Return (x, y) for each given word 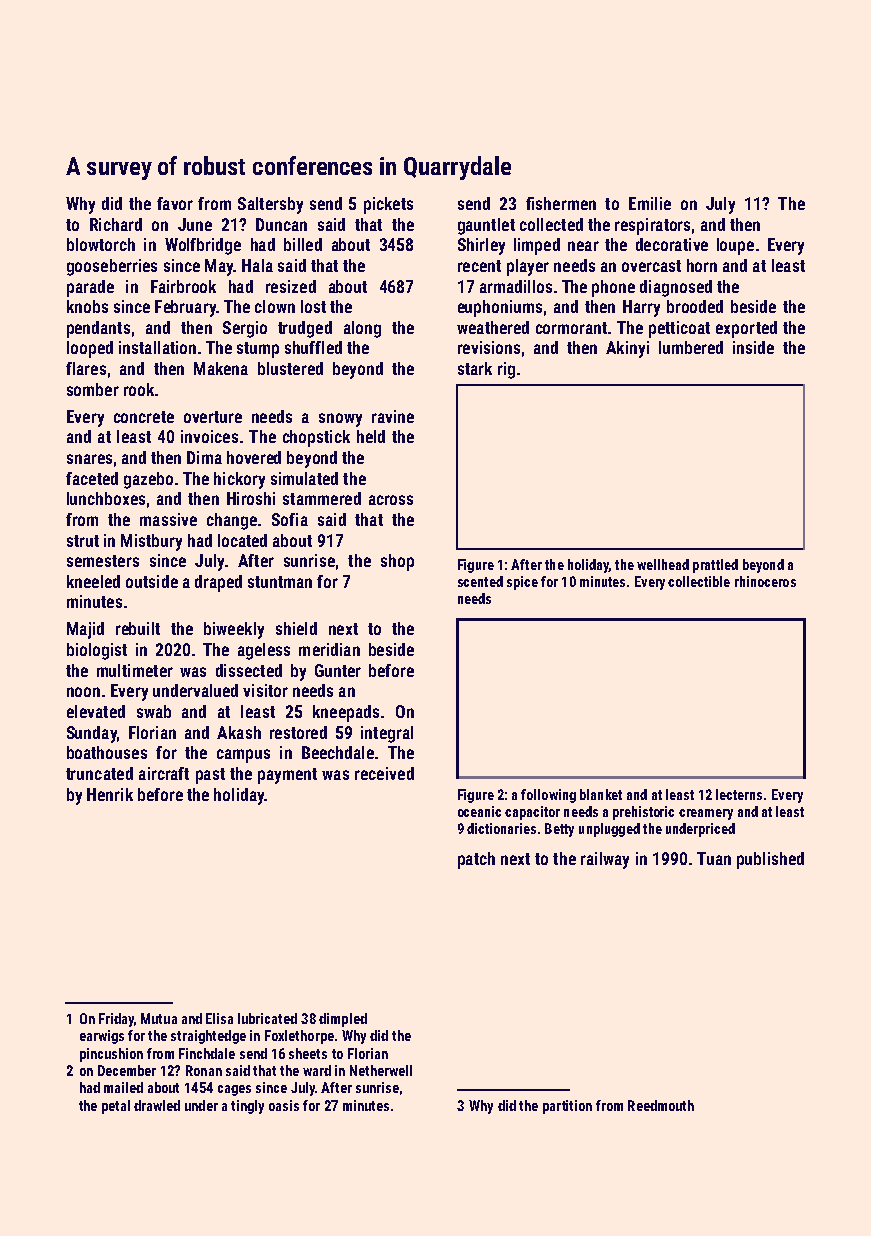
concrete (144, 417)
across (391, 500)
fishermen (561, 203)
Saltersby (270, 205)
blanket (601, 794)
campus (243, 756)
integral (387, 734)
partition (567, 1107)
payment (287, 776)
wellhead (663, 564)
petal (116, 1107)
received (384, 773)
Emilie (650, 203)
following (548, 796)
